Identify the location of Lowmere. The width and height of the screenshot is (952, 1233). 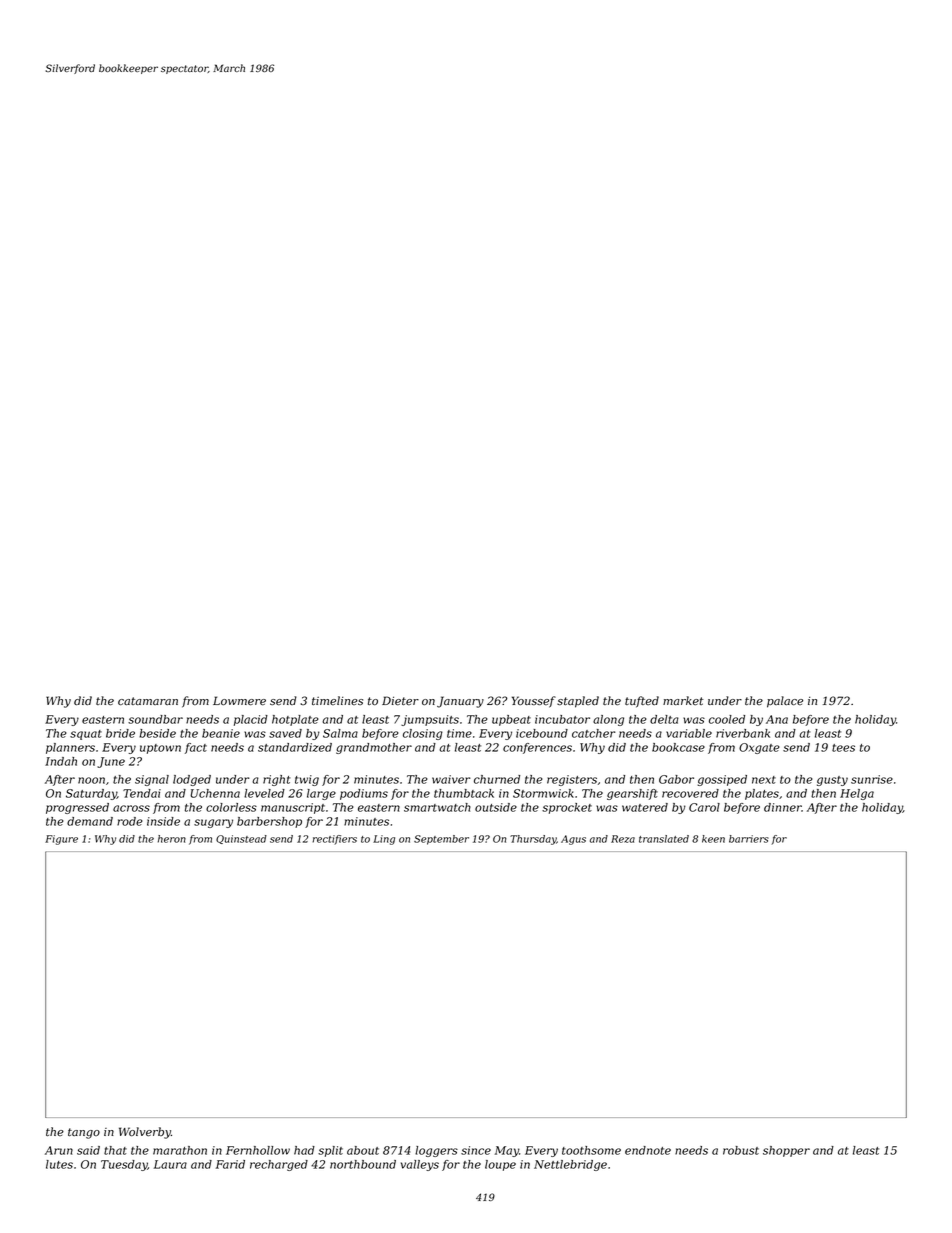
(239, 701).
